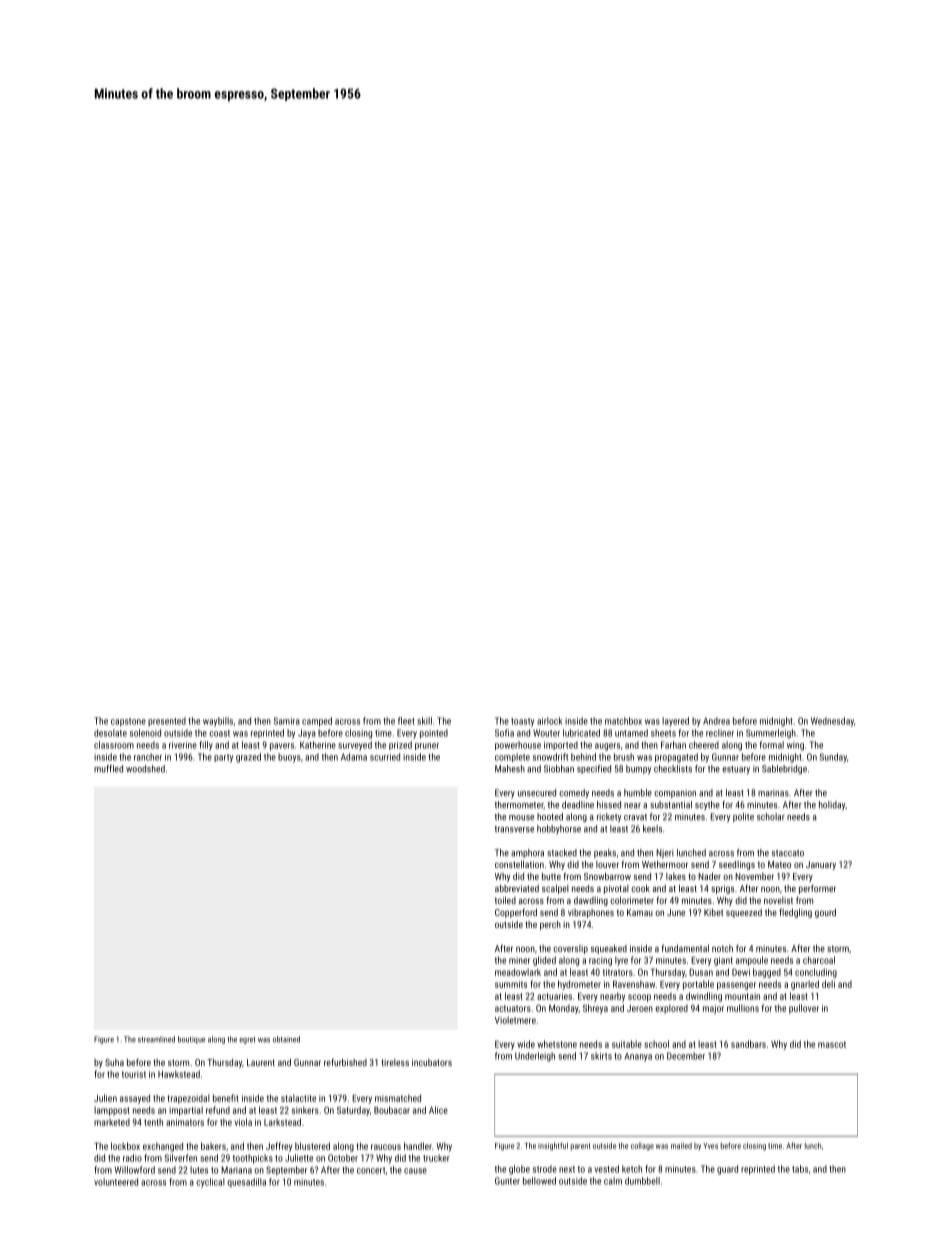 The height and width of the page is (1233, 952). I want to click on cyclical, so click(210, 1183).
